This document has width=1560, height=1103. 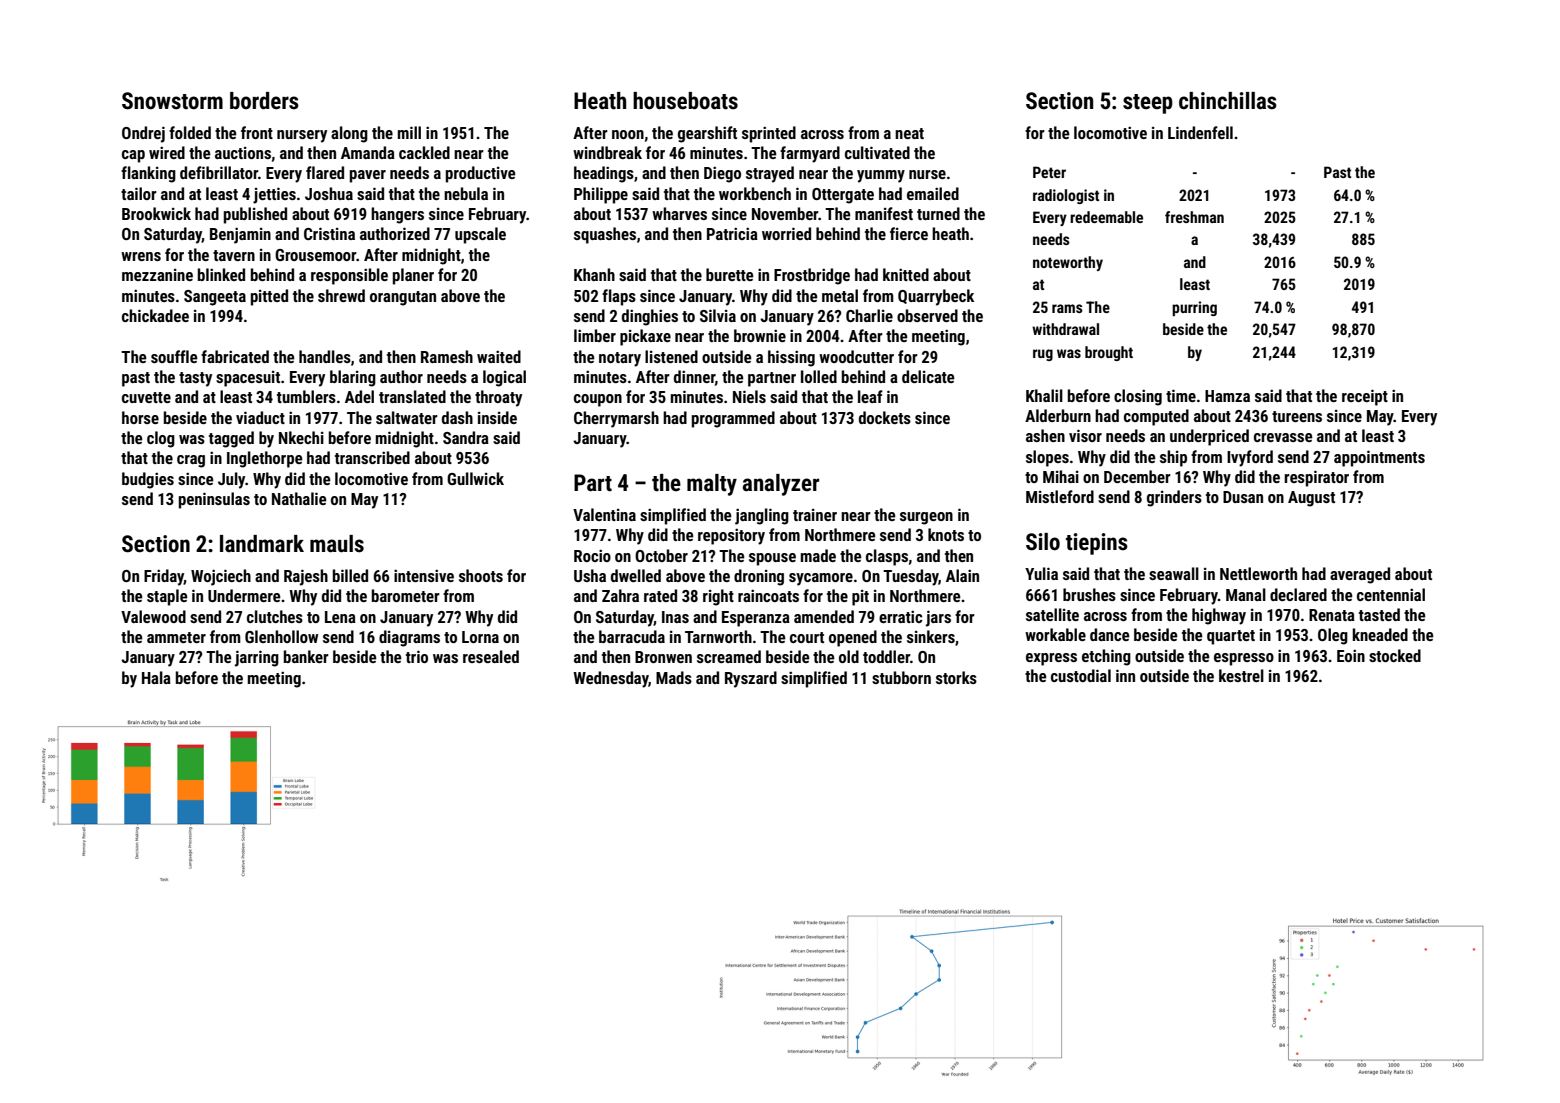 What do you see at coordinates (265, 459) in the document?
I see `Inglethorpe` at bounding box center [265, 459].
